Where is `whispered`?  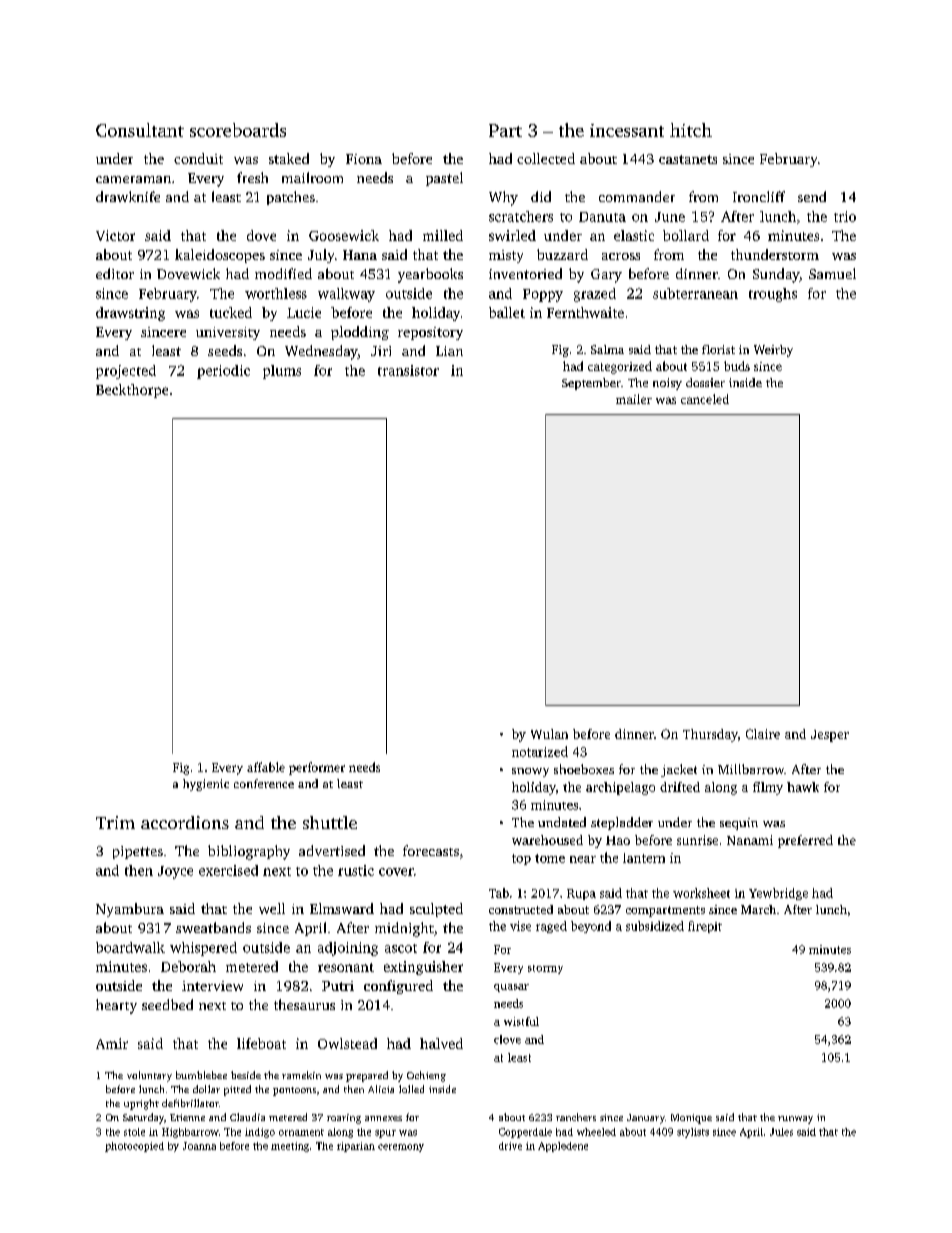 whispered is located at coordinates (203, 949).
